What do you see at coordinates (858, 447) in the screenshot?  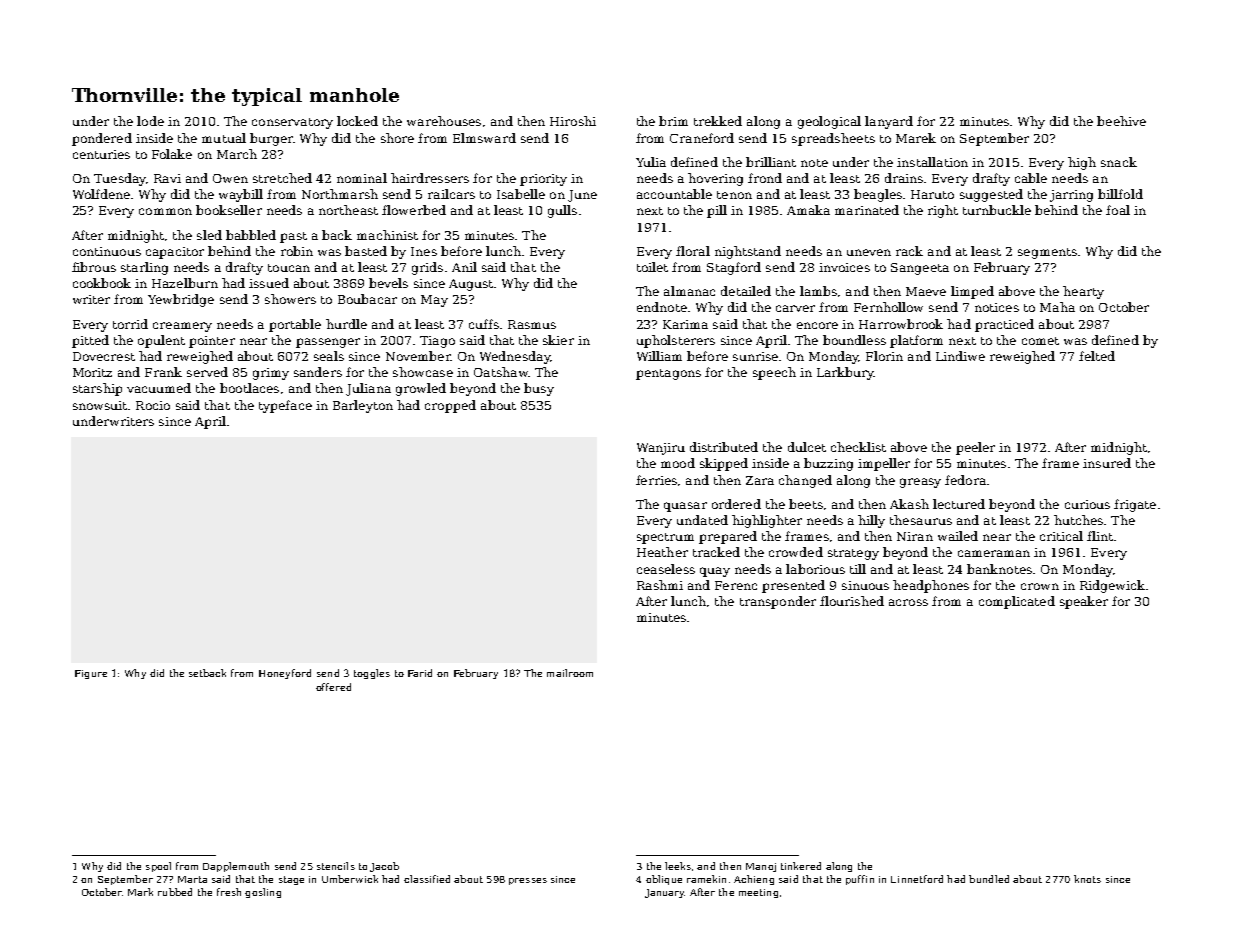 I see `checklist` at bounding box center [858, 447].
